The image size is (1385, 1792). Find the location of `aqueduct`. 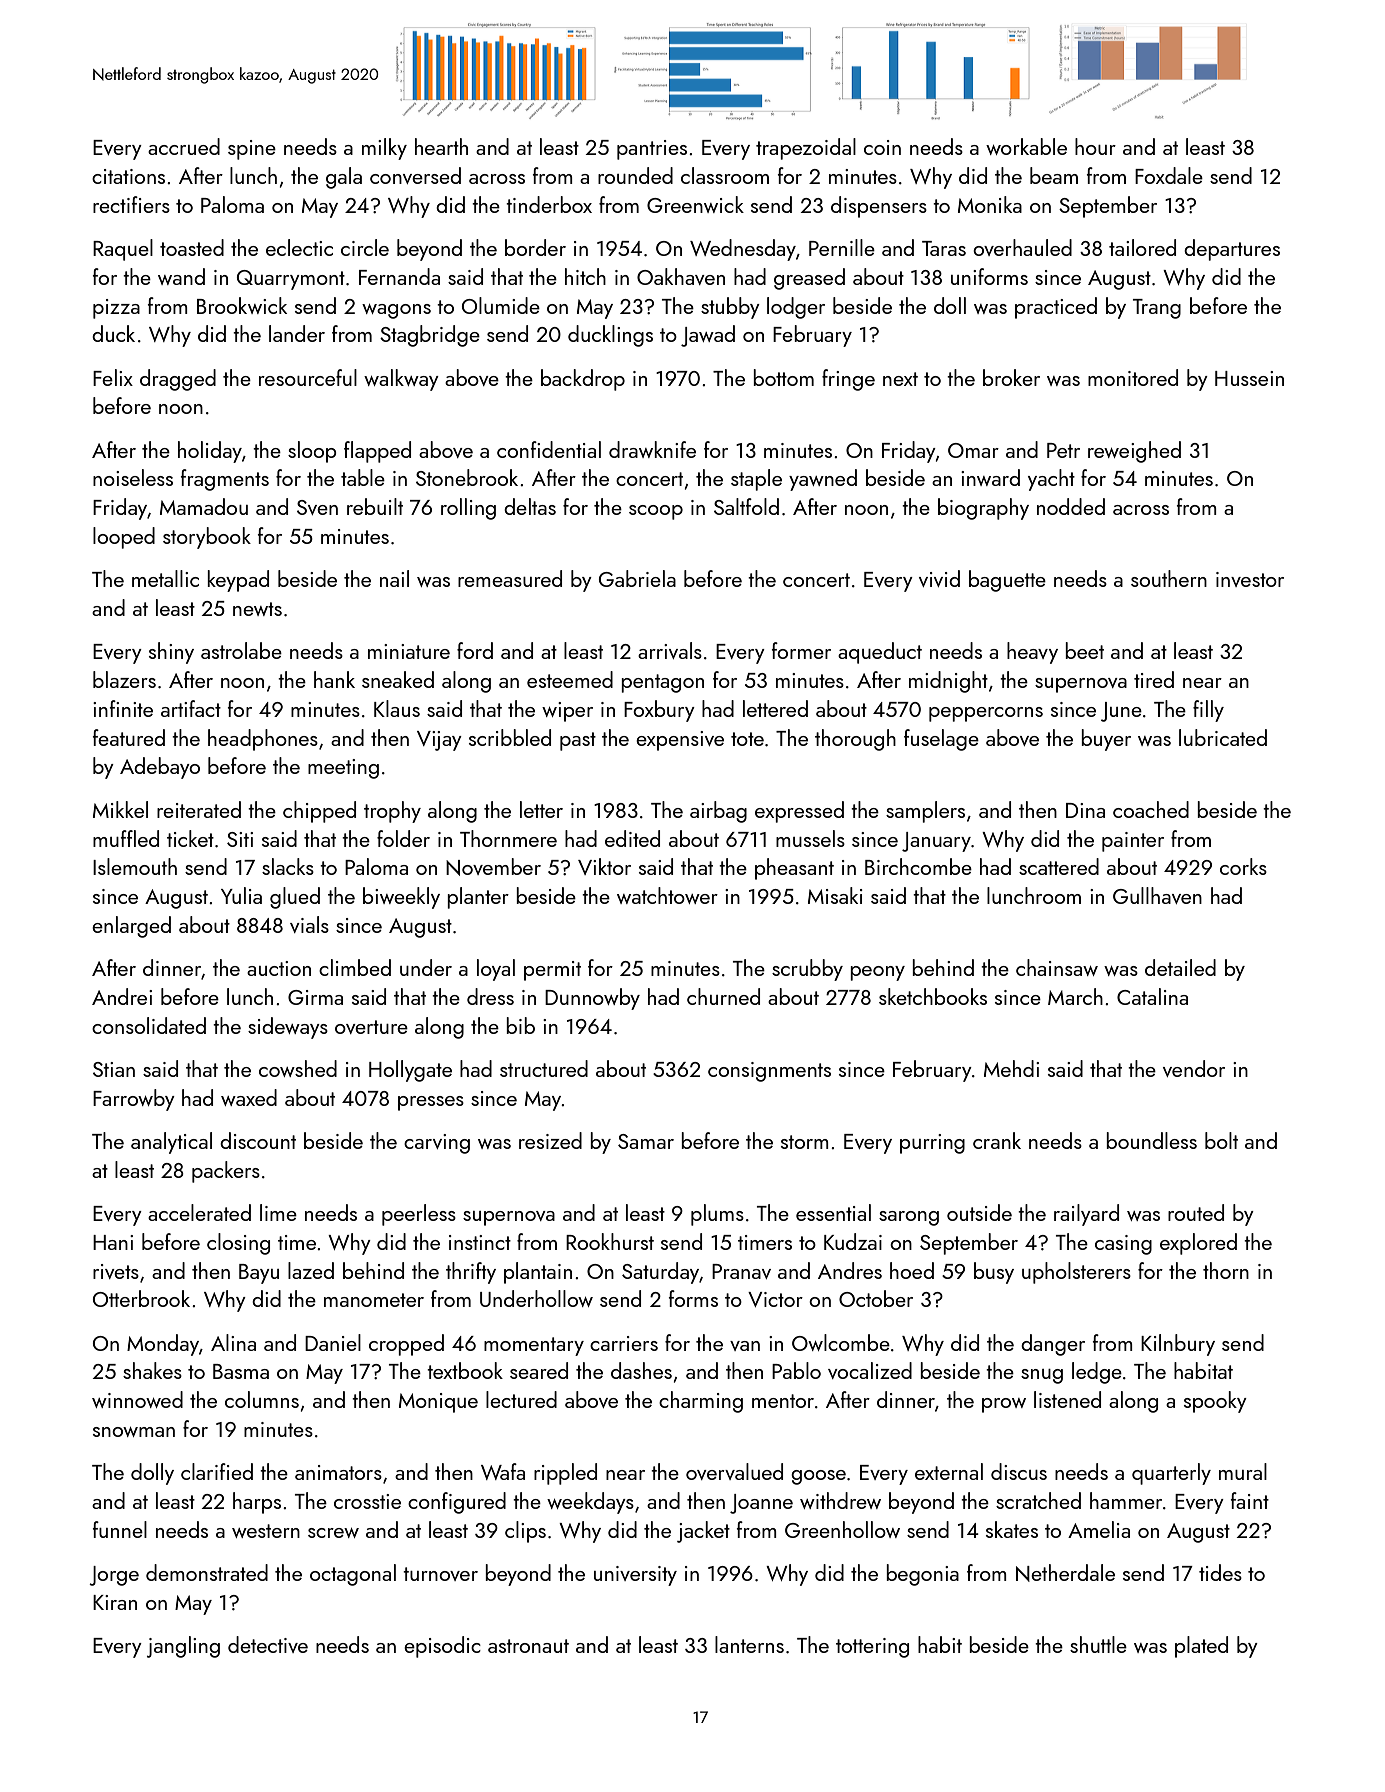

aqueduct is located at coordinates (880, 653).
